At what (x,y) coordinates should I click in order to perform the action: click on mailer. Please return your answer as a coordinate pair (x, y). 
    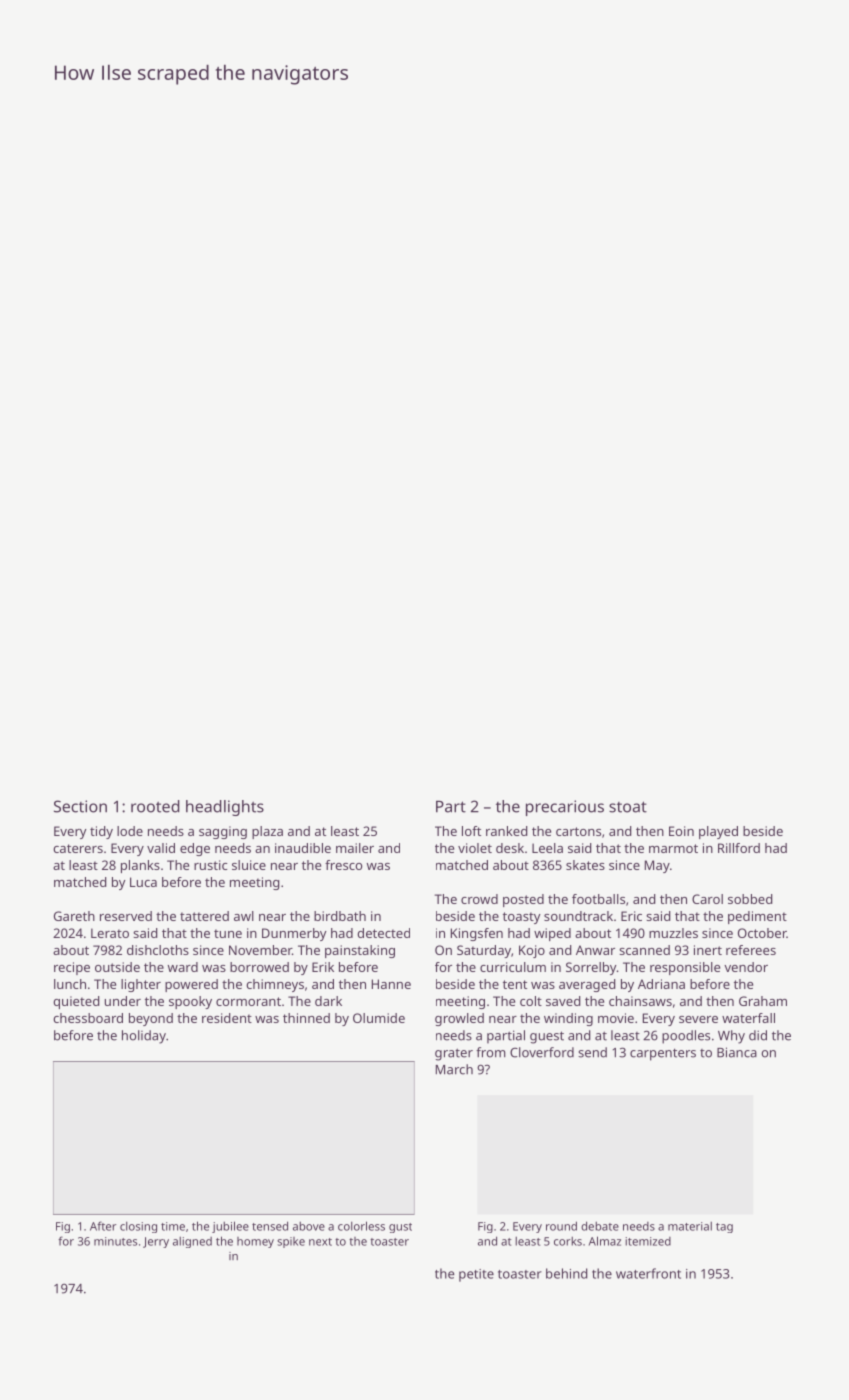
    Looking at the image, I should click on (355, 848).
